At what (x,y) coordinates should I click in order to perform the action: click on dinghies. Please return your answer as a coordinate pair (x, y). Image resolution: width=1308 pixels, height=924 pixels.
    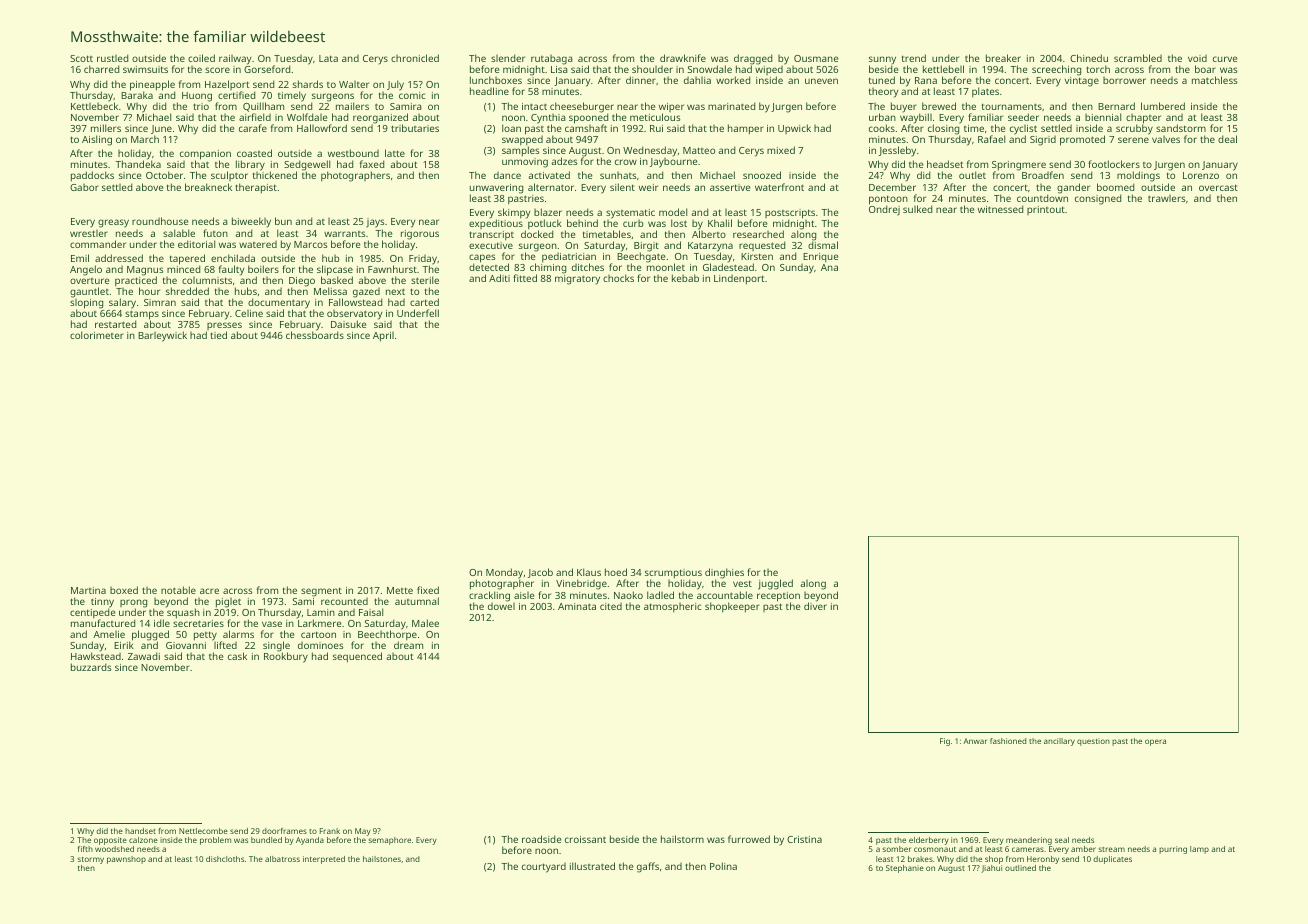
    Looking at the image, I should click on (724, 574).
